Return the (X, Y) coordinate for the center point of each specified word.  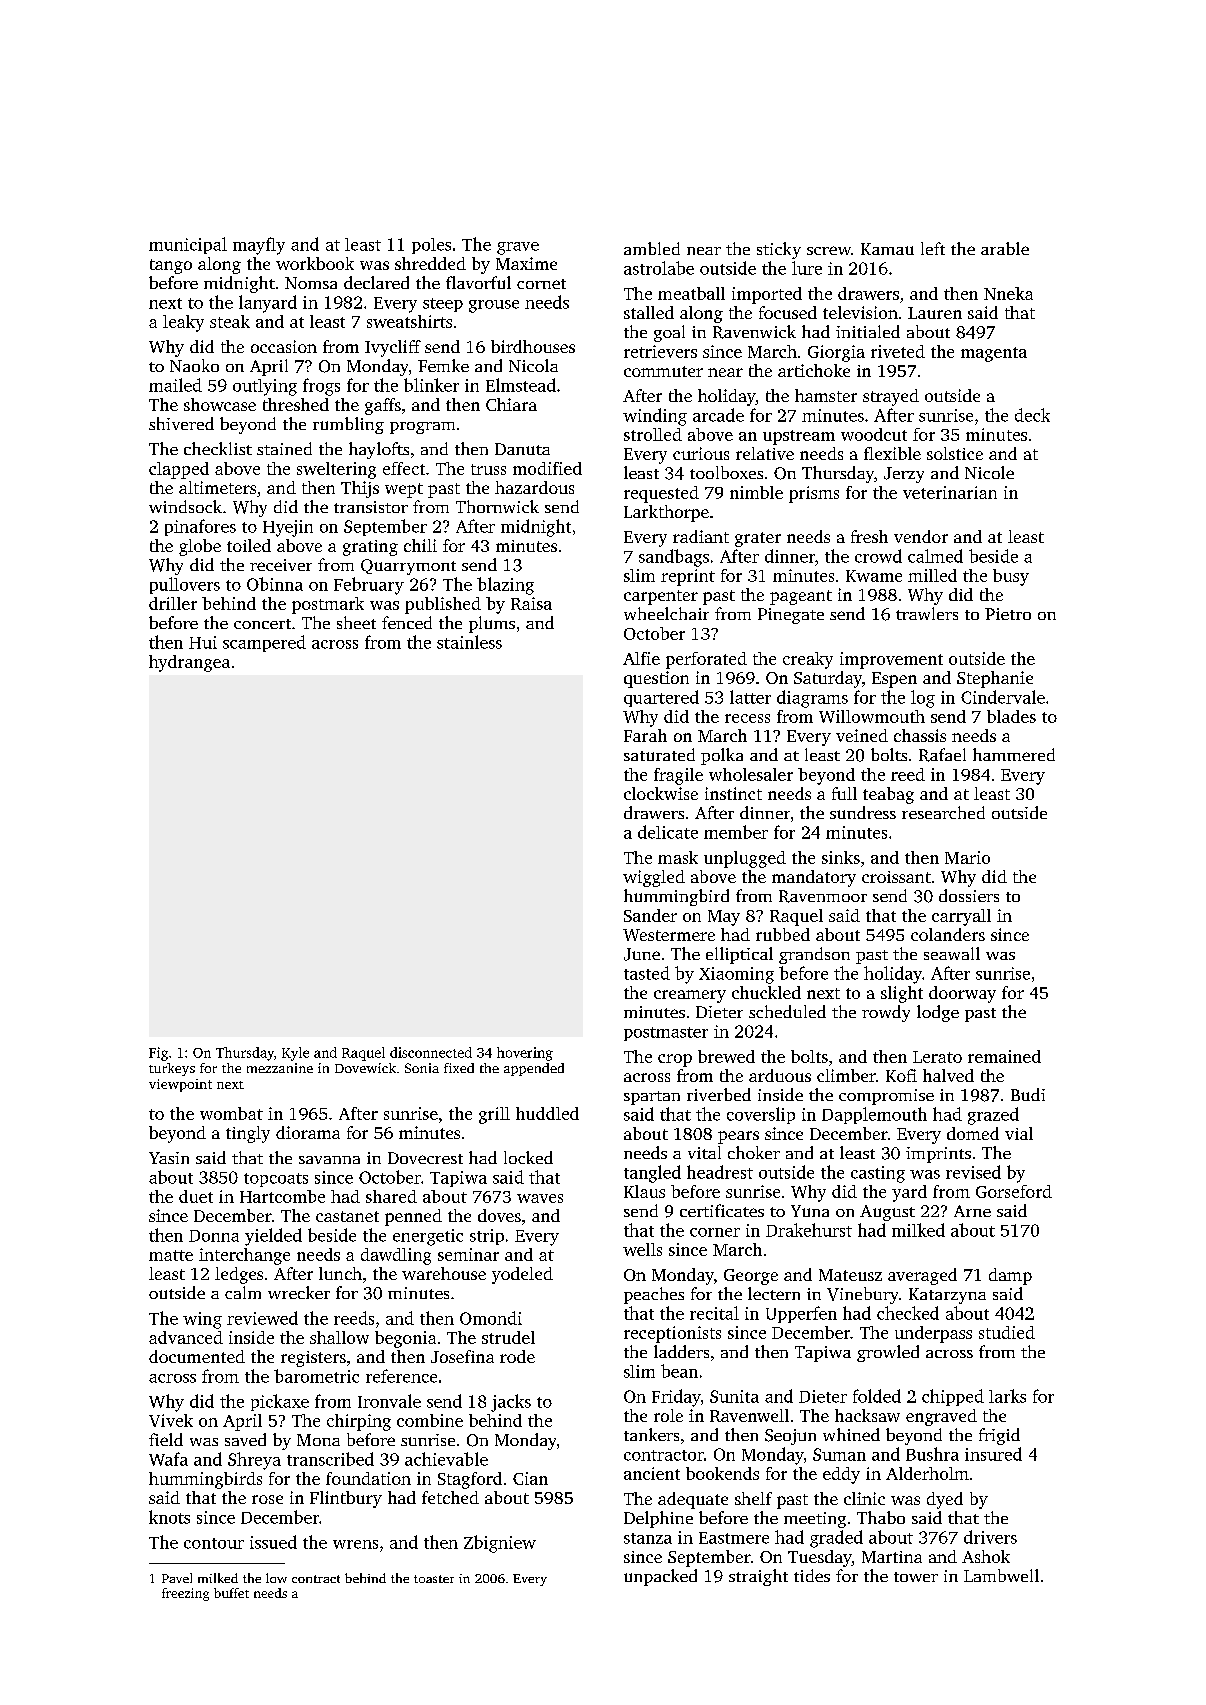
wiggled (654, 878)
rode (517, 1356)
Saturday (828, 679)
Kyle (295, 1054)
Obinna (275, 584)
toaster (434, 1579)
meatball (691, 293)
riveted (898, 351)
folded (877, 1396)
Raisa (531, 603)
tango (171, 266)
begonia (405, 1339)
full (844, 793)
